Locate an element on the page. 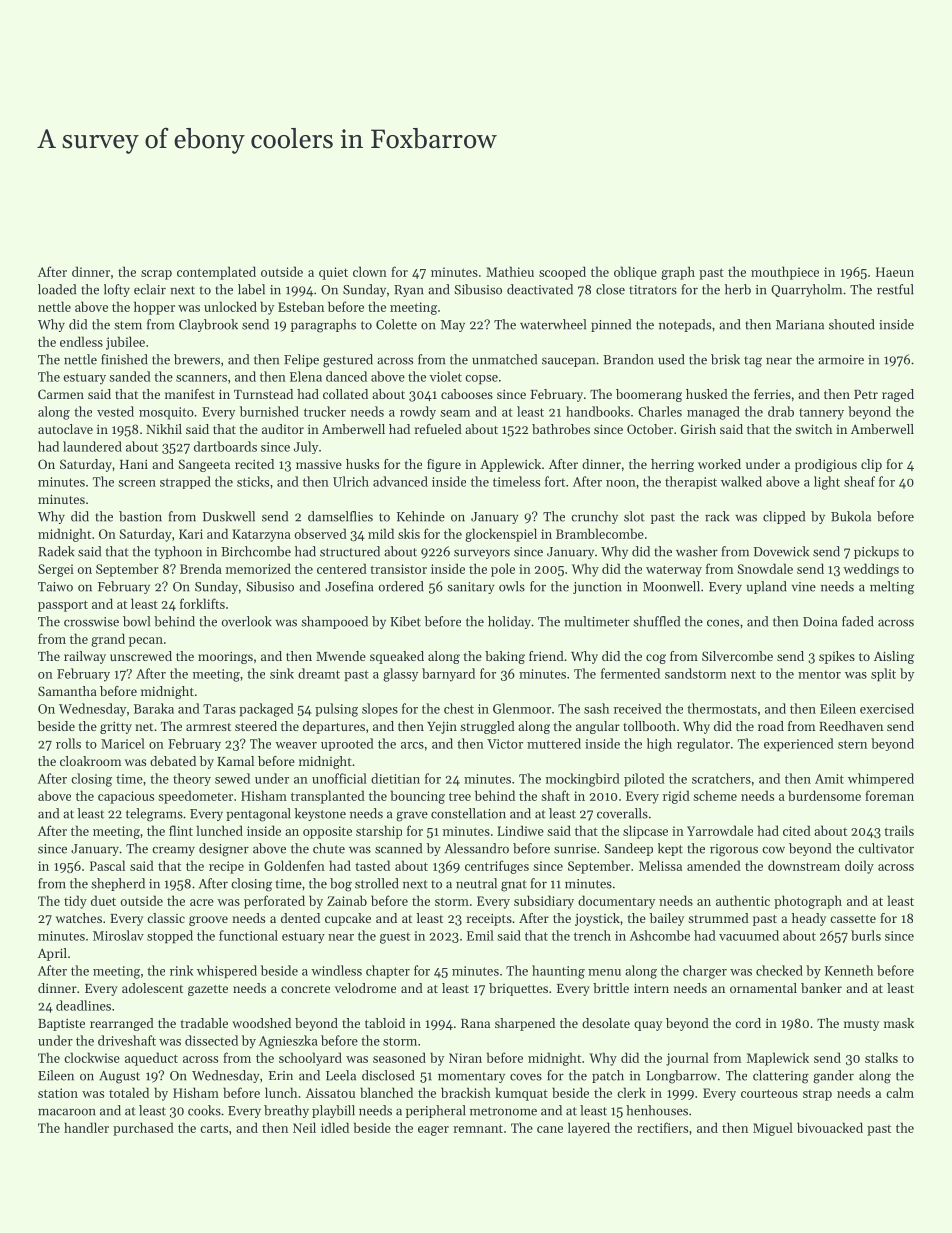  gazette is located at coordinates (208, 990).
